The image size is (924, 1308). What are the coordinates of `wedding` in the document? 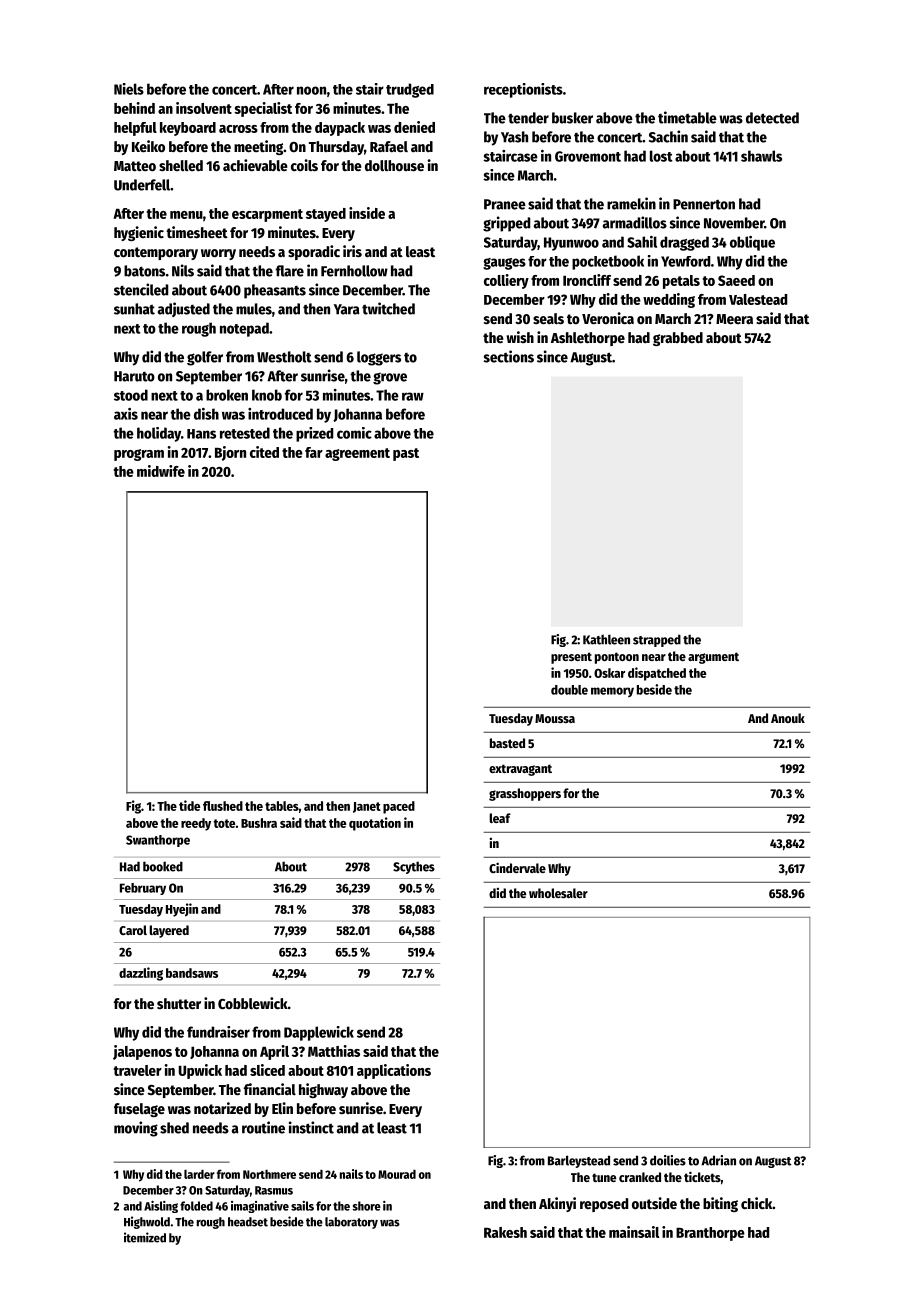 It's located at (669, 300).
